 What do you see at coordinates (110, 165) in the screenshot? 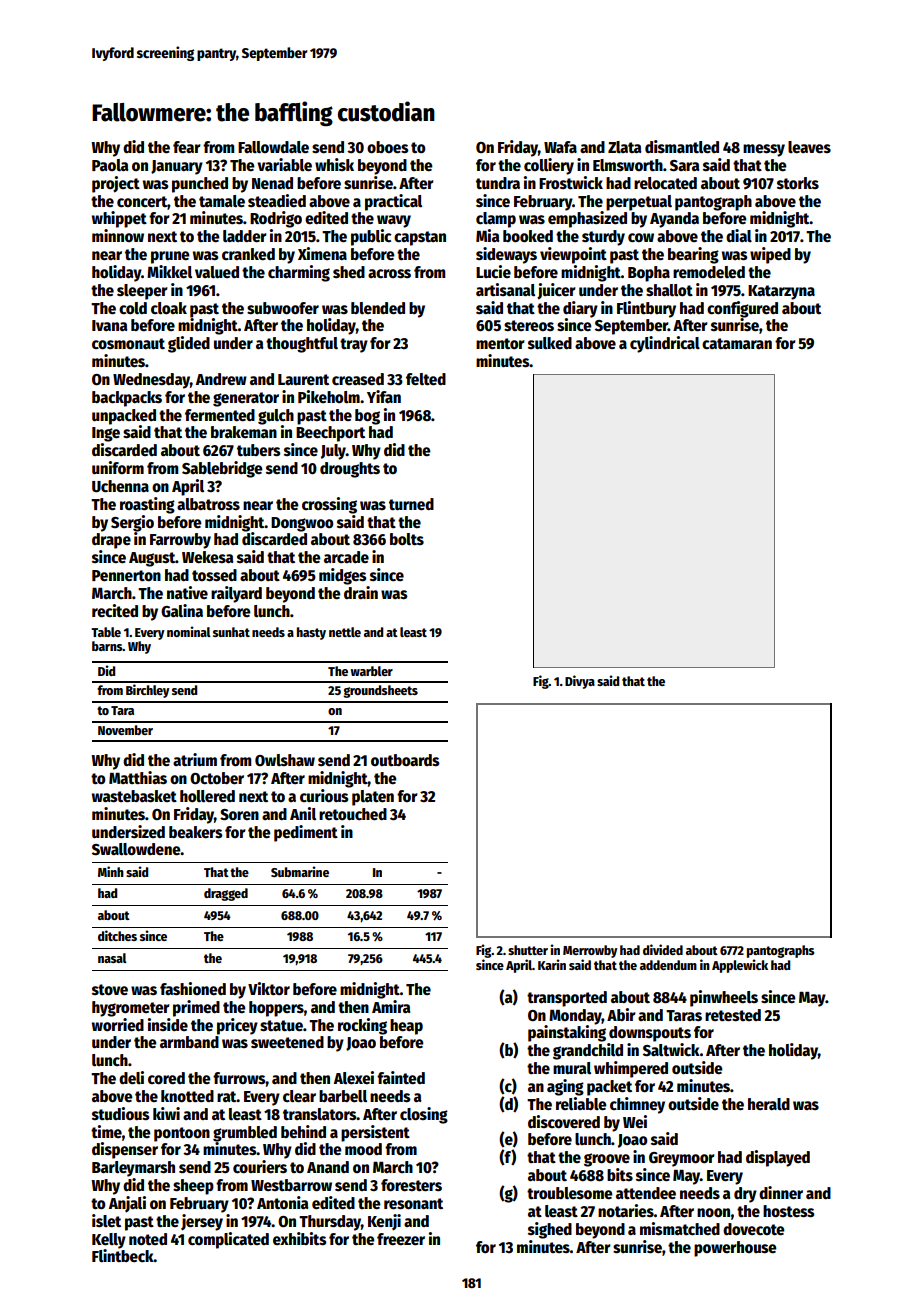
I see `Paola` at bounding box center [110, 165].
